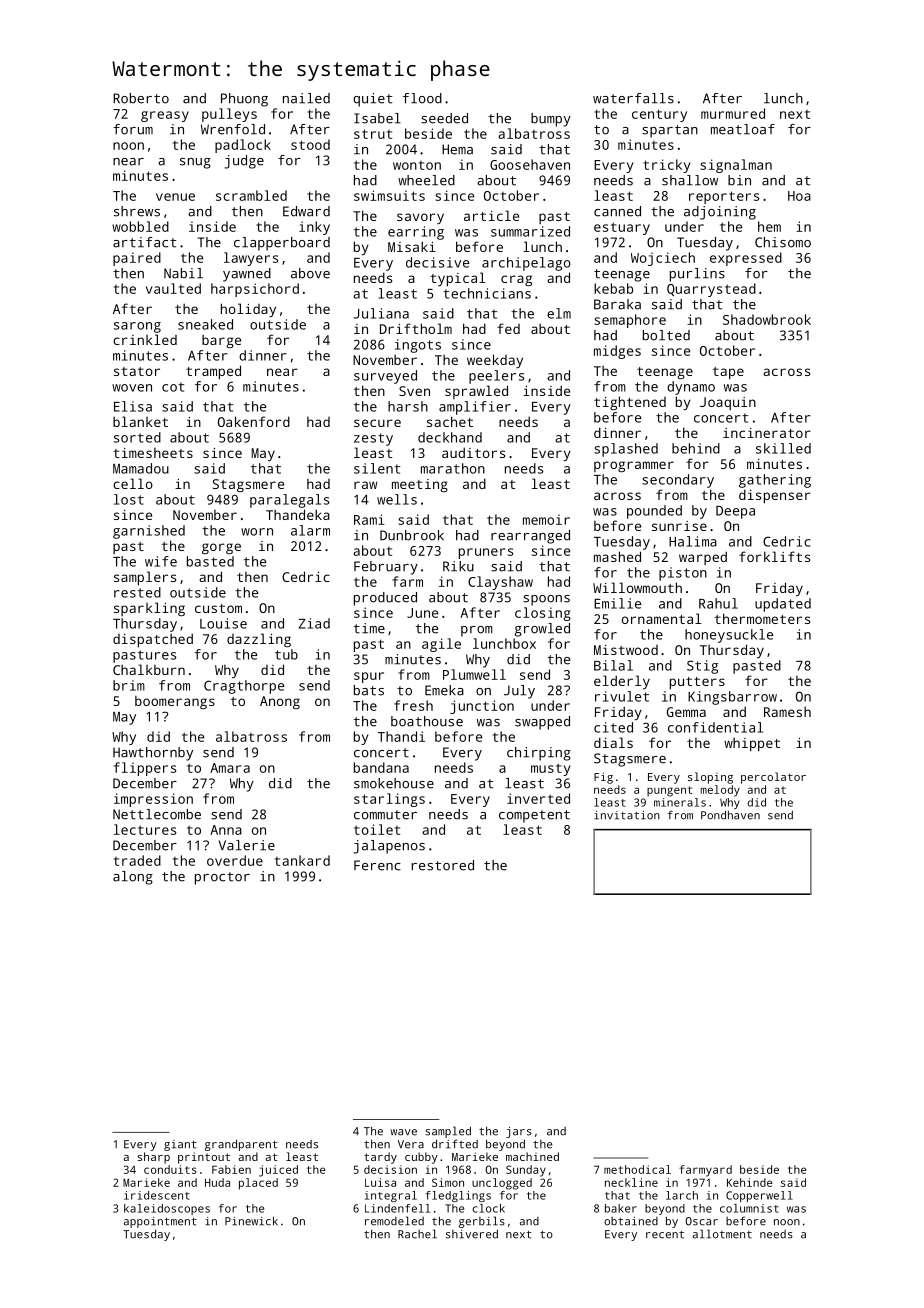 The width and height of the document is (924, 1308). What do you see at coordinates (129, 499) in the document?
I see `lost` at bounding box center [129, 499].
